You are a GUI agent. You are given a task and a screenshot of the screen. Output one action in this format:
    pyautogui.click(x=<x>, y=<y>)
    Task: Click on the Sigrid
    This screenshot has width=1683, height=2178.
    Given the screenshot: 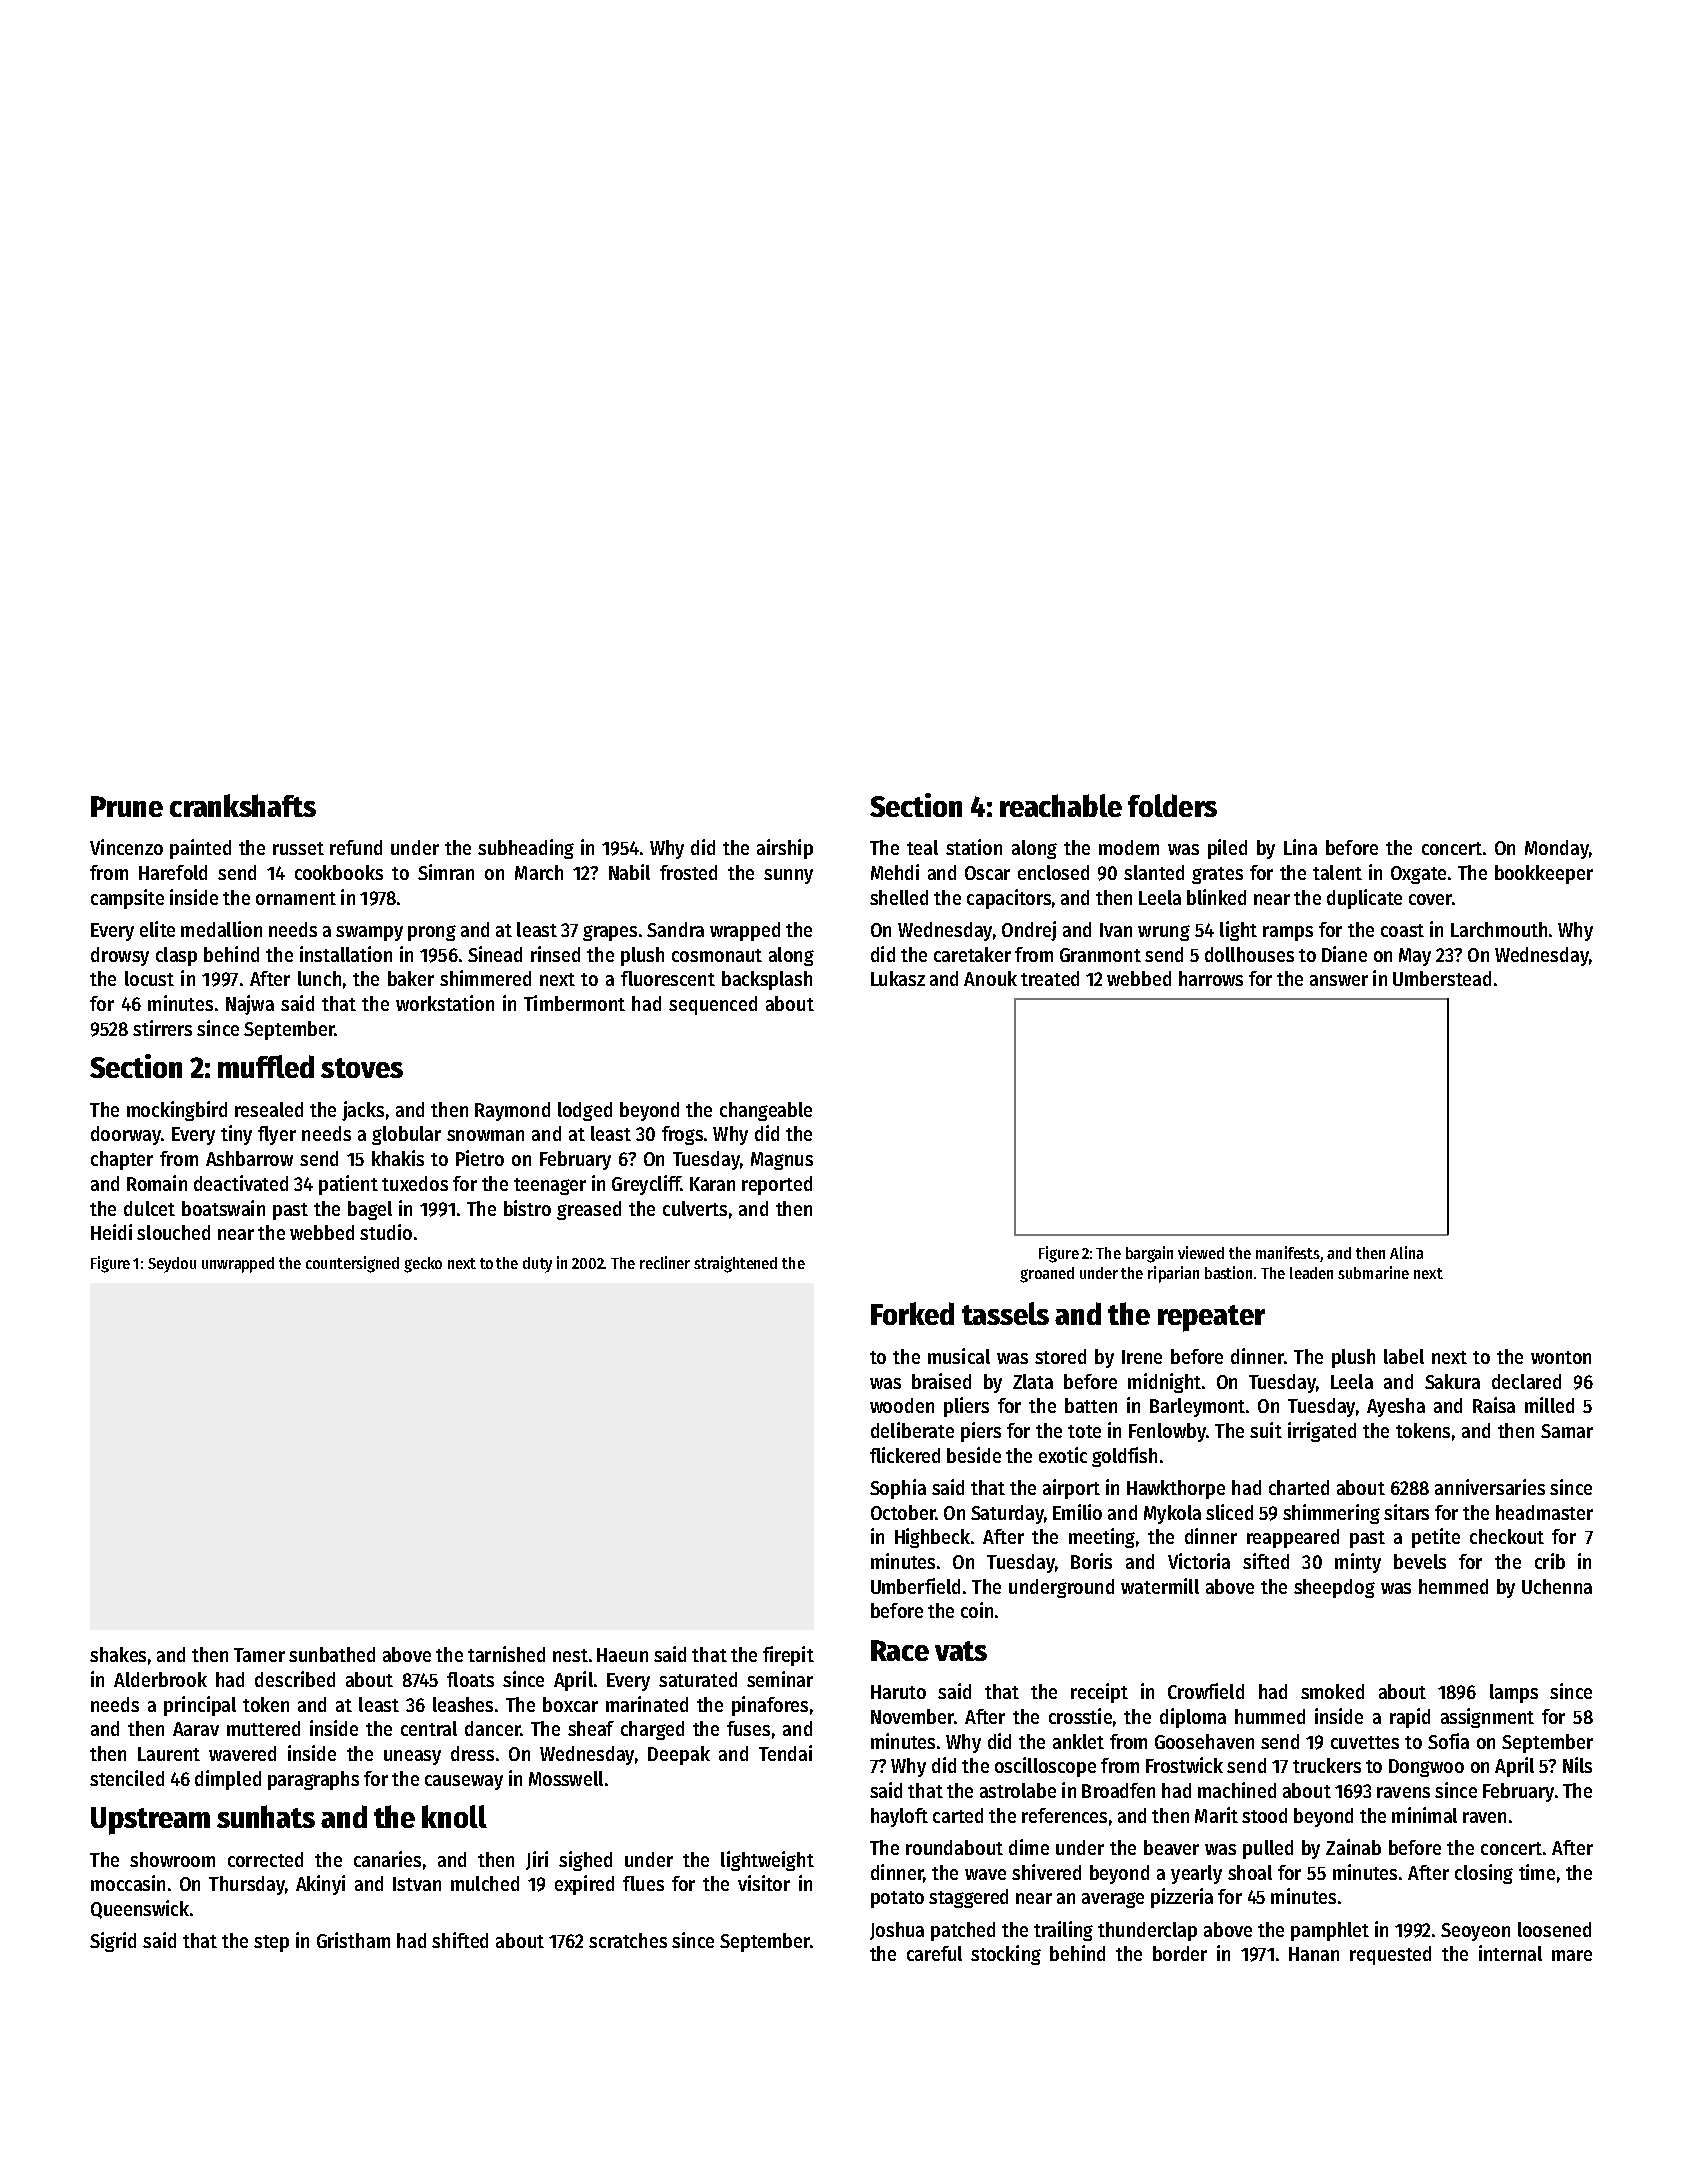 What is the action you would take?
    pyautogui.click(x=113, y=1942)
